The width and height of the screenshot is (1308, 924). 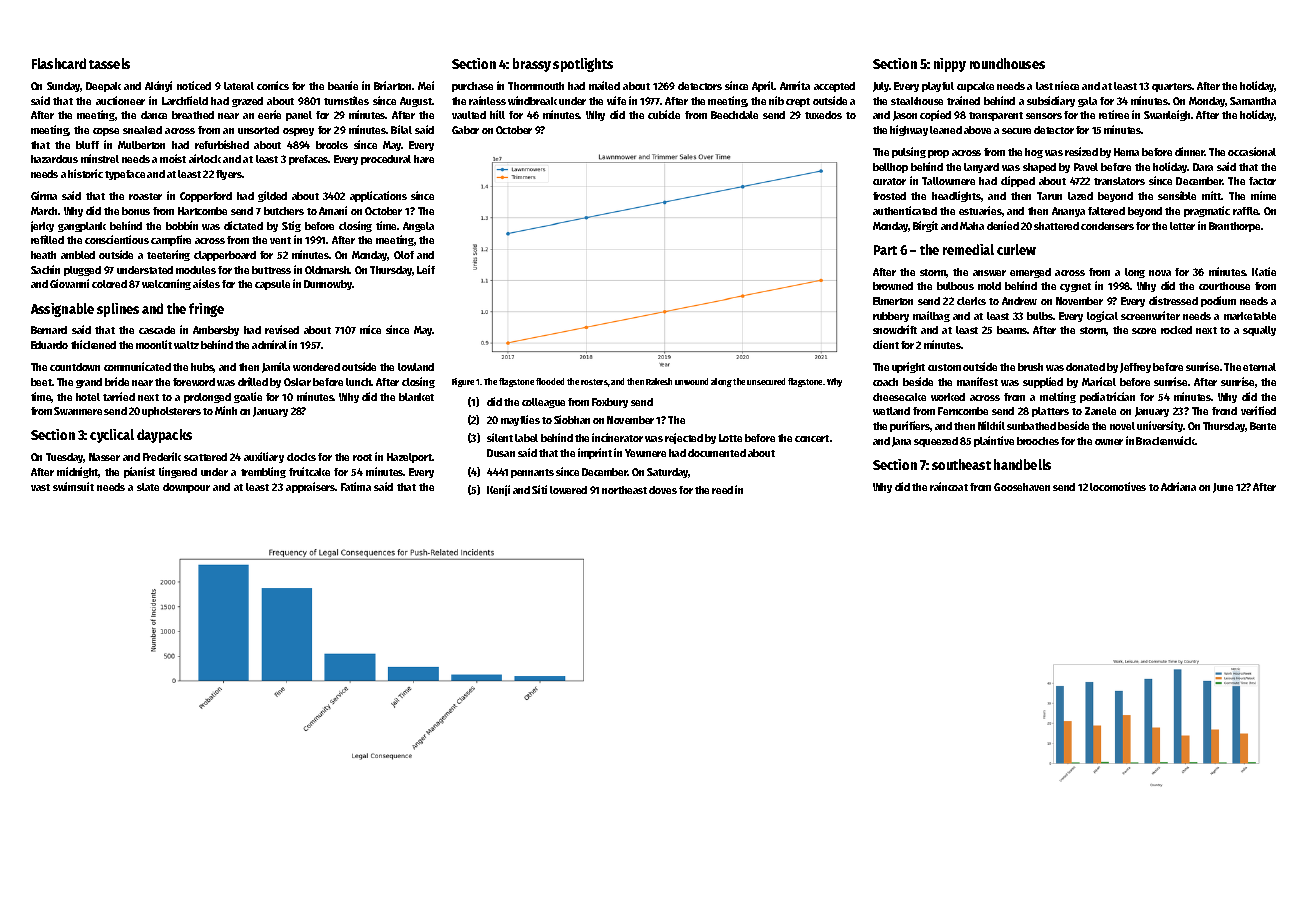 What do you see at coordinates (386, 160) in the screenshot?
I see `procedural` at bounding box center [386, 160].
